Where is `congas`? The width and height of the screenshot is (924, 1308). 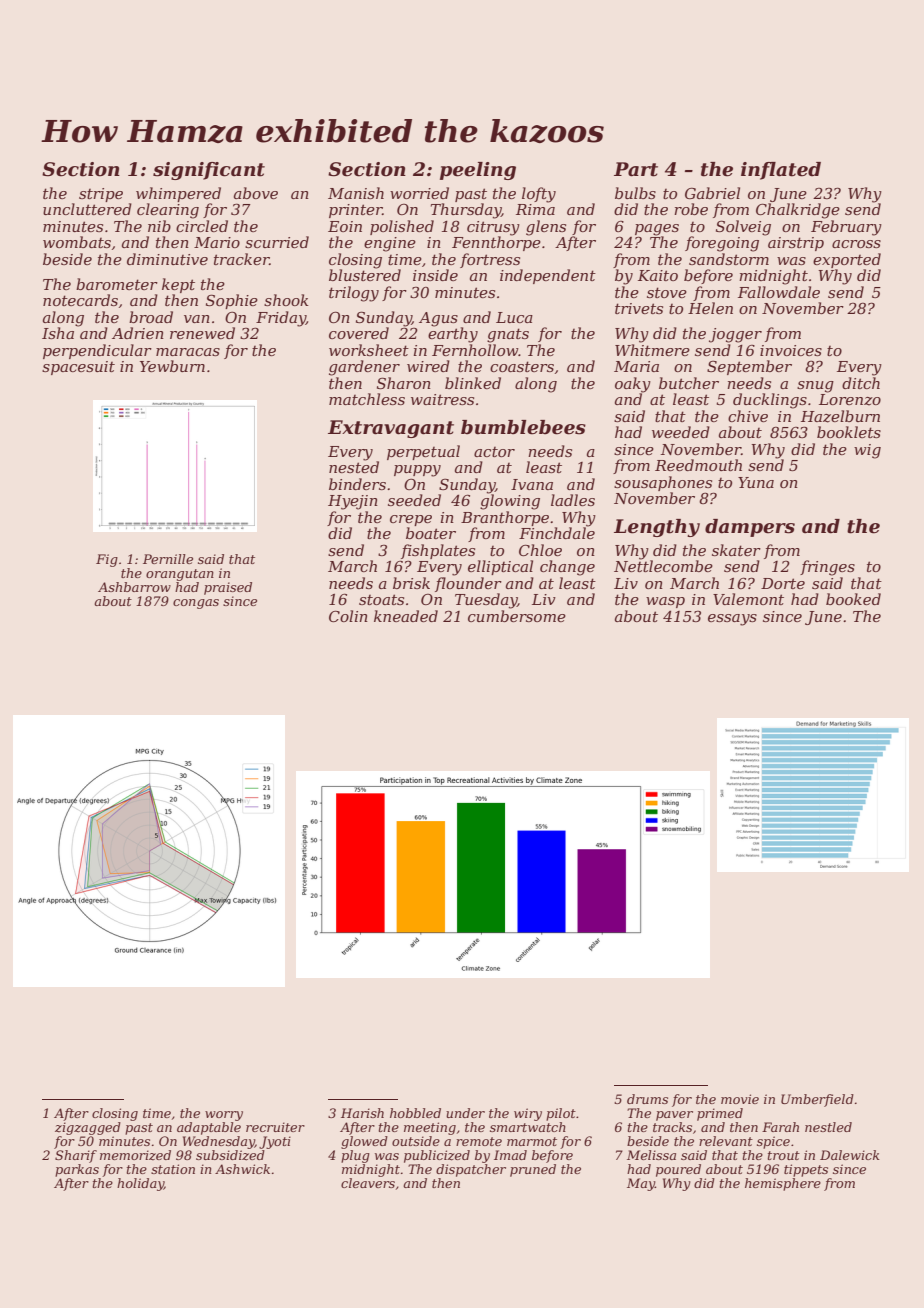
congas is located at coordinates (196, 604).
